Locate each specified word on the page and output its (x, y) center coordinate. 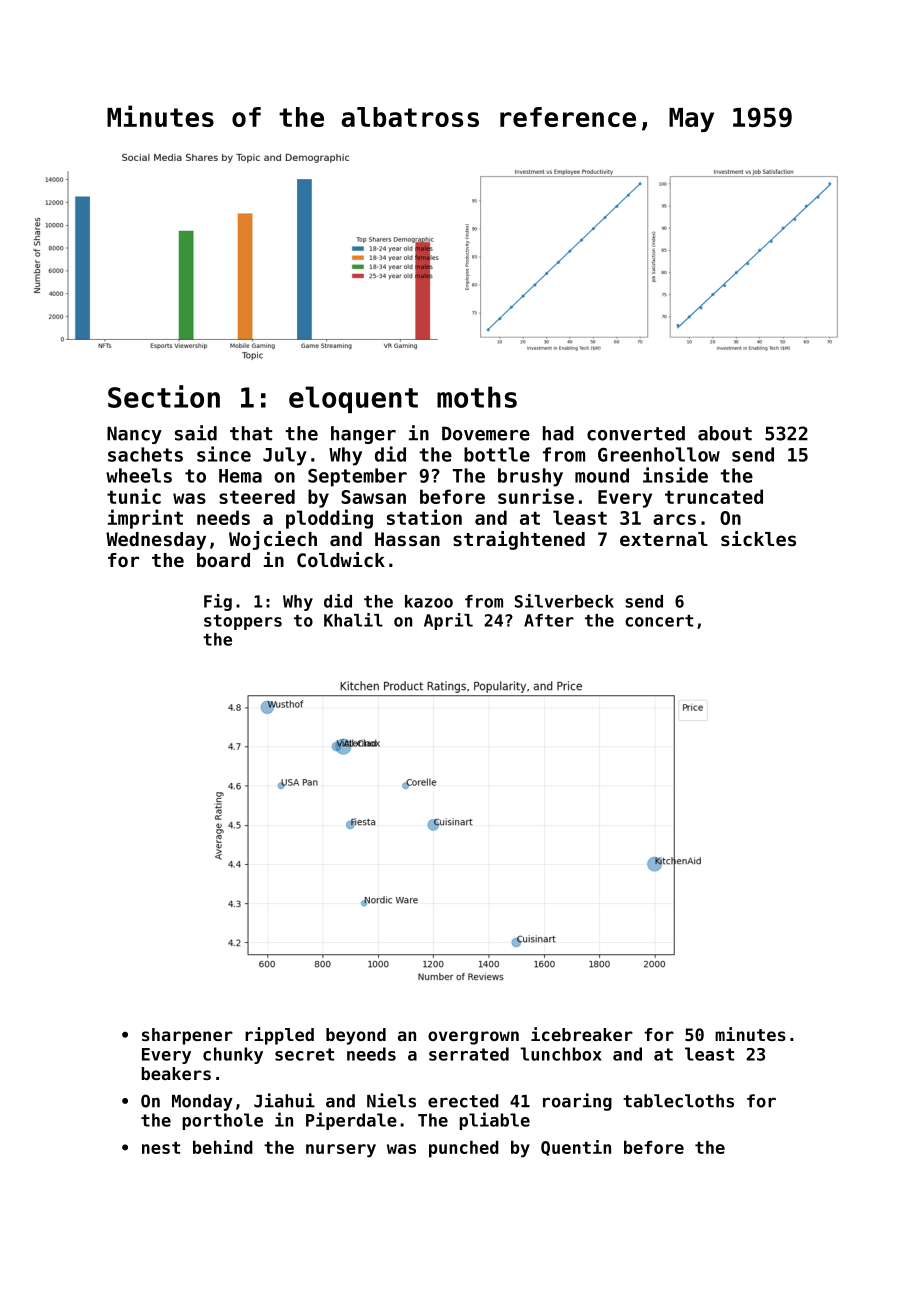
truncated (714, 496)
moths (477, 397)
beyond (356, 1036)
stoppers (243, 622)
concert (659, 621)
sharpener (187, 1036)
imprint (145, 519)
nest (161, 1148)
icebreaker (582, 1034)
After (549, 620)
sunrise (536, 496)
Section (164, 396)
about (725, 433)
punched (464, 1149)
